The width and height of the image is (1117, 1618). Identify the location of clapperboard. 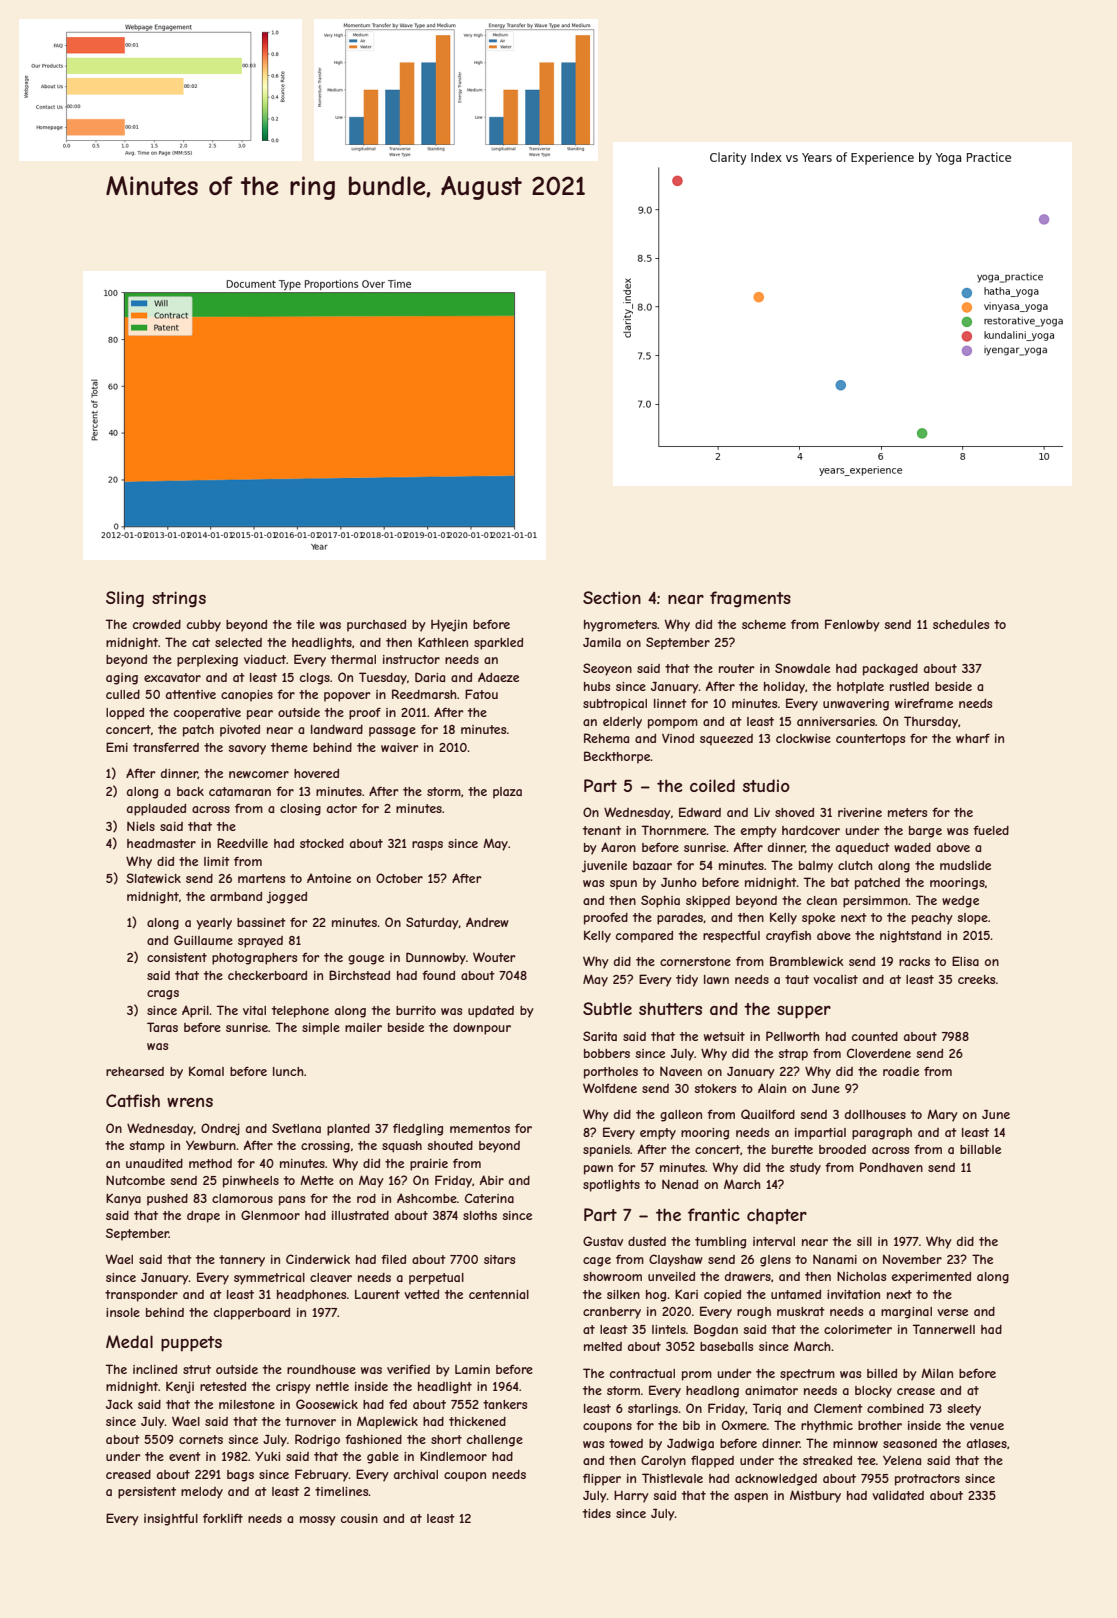
(252, 1314).
